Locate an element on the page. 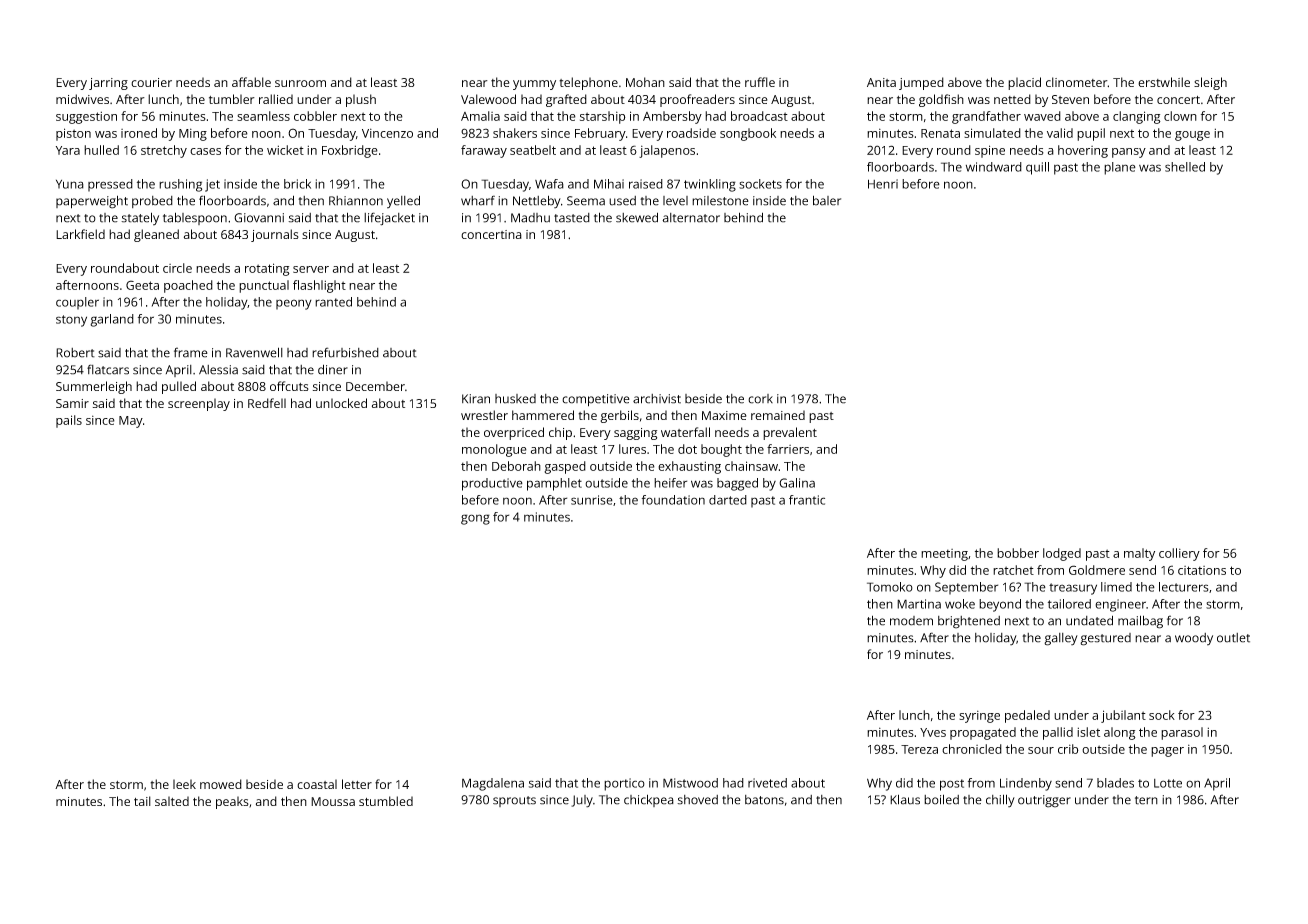  brick is located at coordinates (297, 184).
